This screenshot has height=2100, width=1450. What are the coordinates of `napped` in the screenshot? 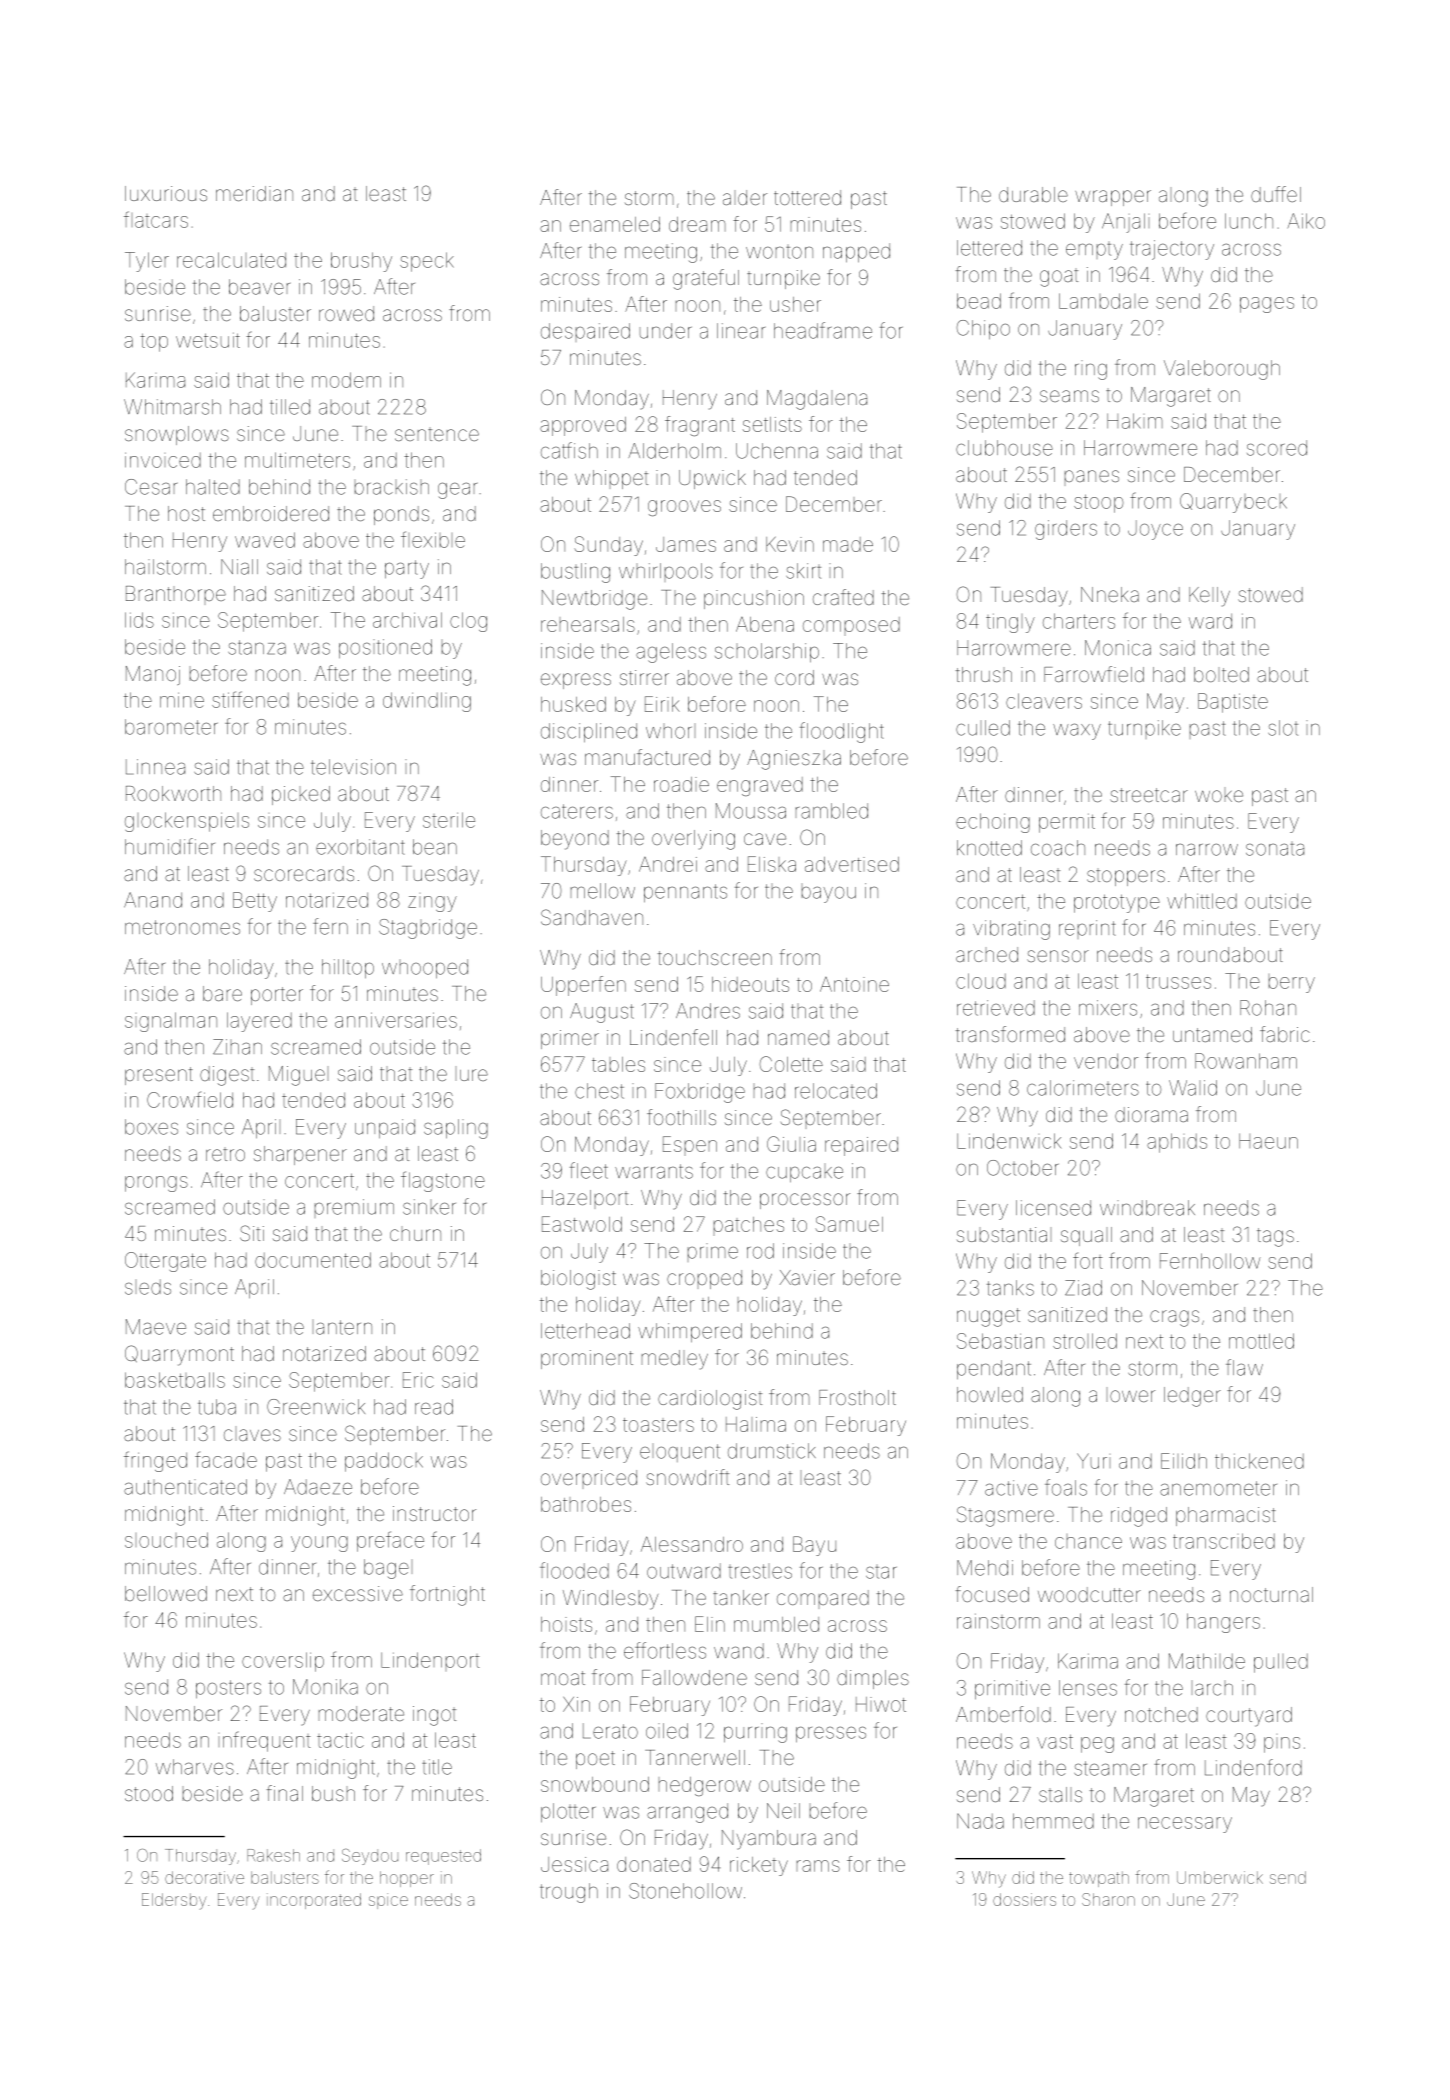 It's located at (856, 252).
